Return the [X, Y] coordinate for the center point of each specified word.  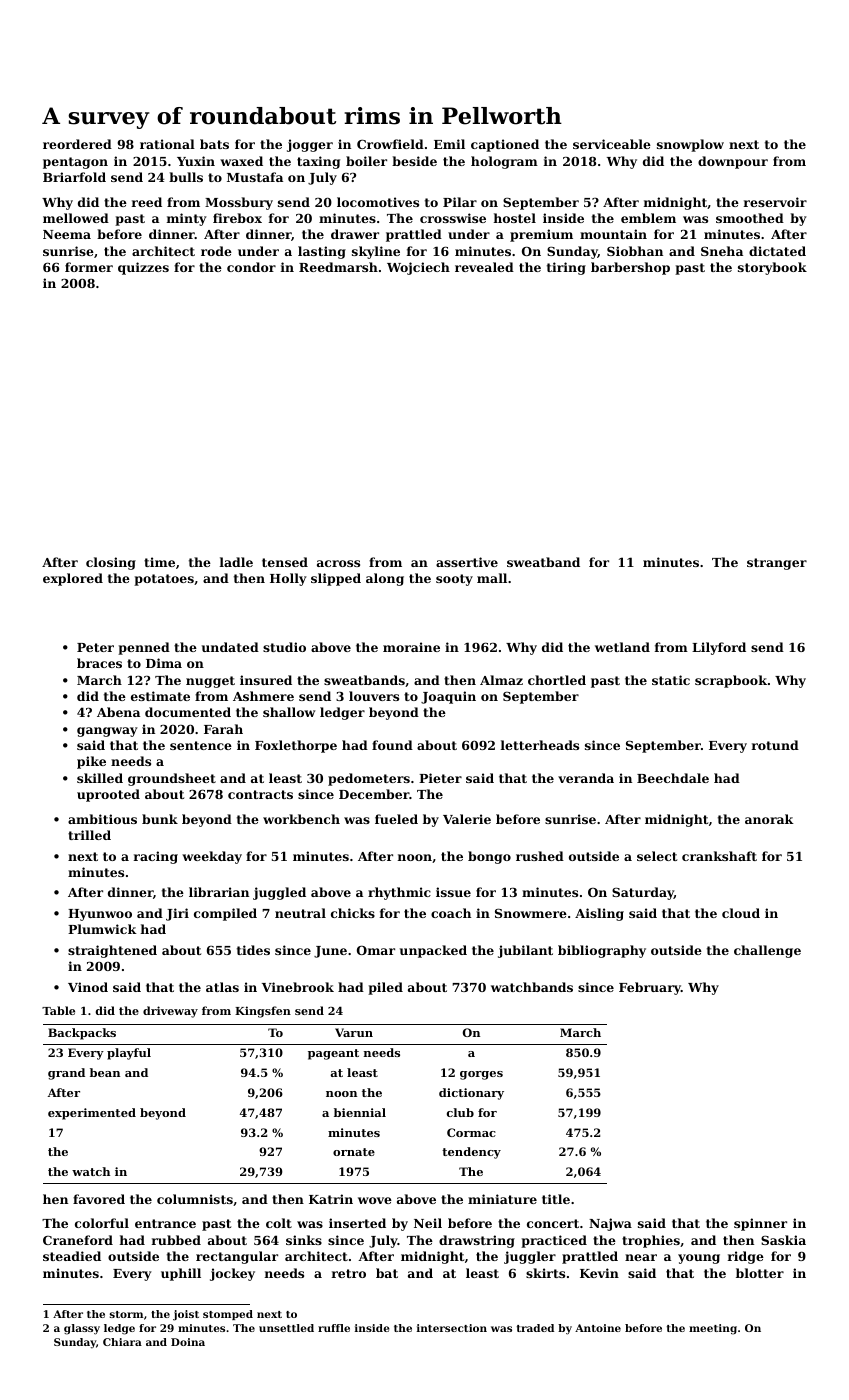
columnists [195, 1199]
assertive [467, 562]
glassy [82, 1329]
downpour [733, 162]
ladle [236, 562]
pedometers [369, 779]
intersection [452, 1328]
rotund [775, 745]
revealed [484, 267]
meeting [713, 1329]
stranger [777, 564]
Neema [67, 234]
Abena [118, 712]
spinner [760, 1224]
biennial [360, 1112]
